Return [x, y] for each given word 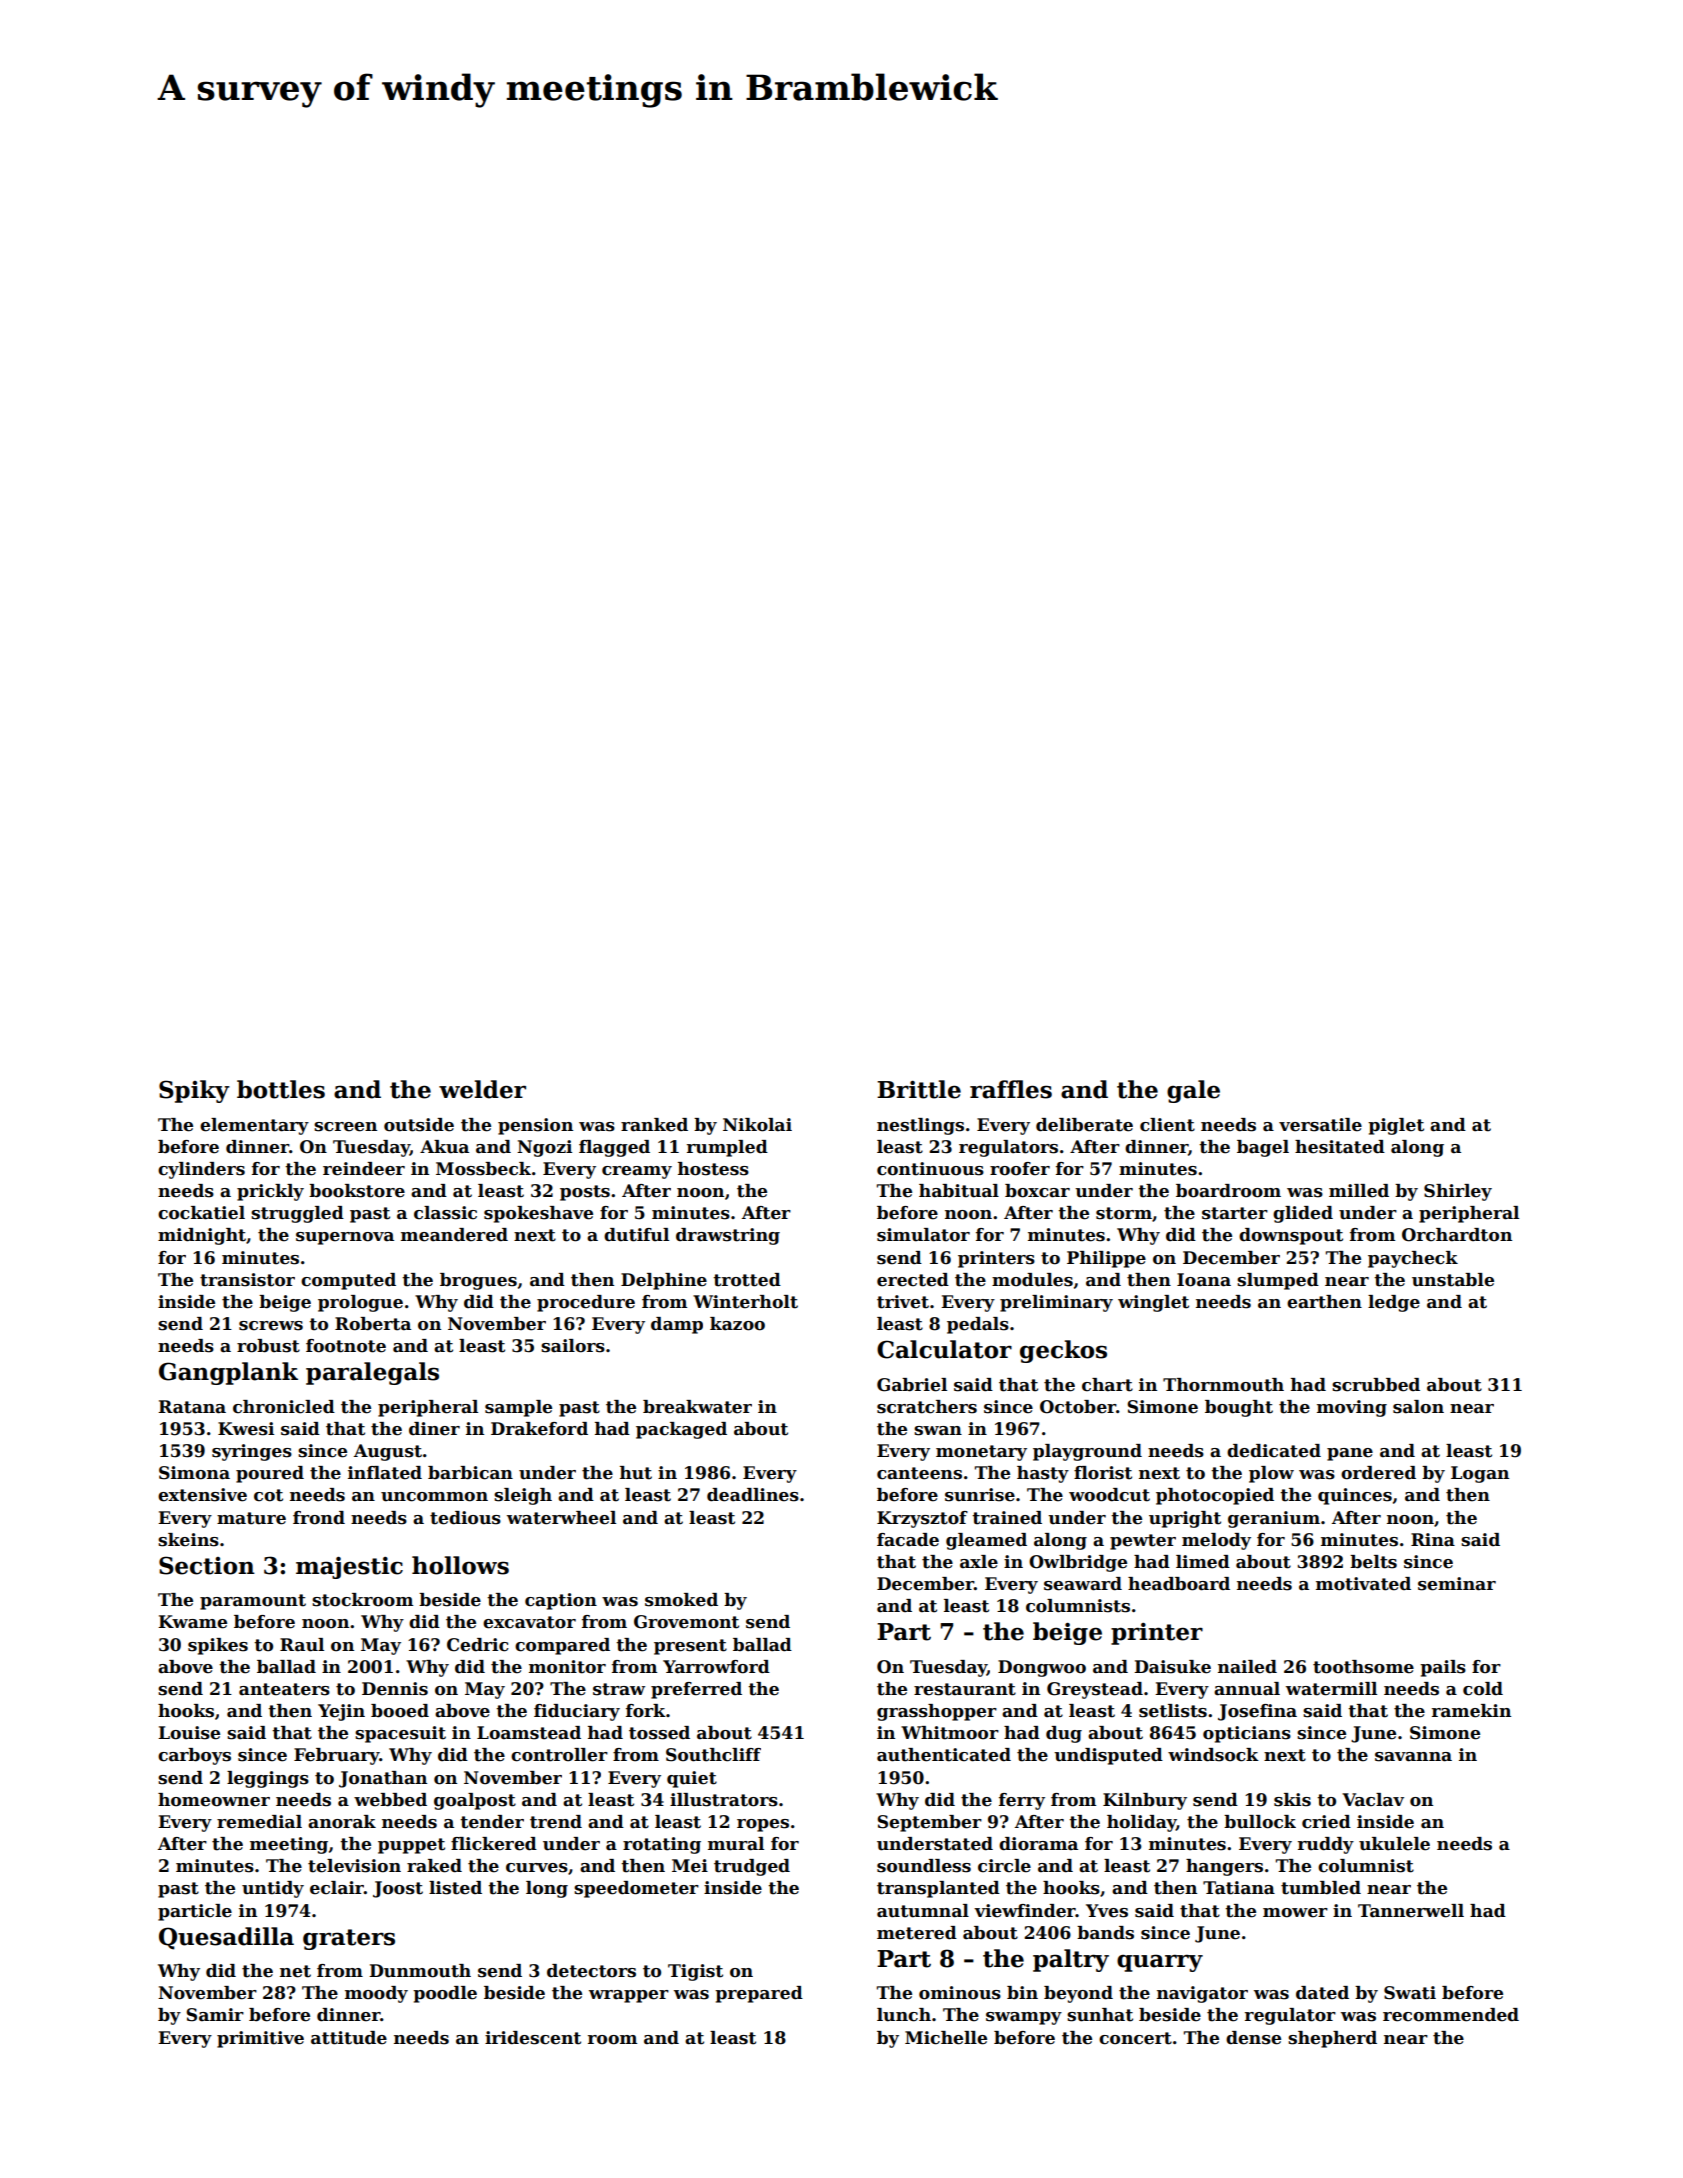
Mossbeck [483, 1169]
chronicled [284, 1407]
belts [1373, 1562]
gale [1193, 1091]
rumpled [727, 1148]
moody [376, 1994]
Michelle [946, 2038]
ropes [763, 1825]
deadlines [753, 1495]
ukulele [1394, 1844]
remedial [259, 1822]
